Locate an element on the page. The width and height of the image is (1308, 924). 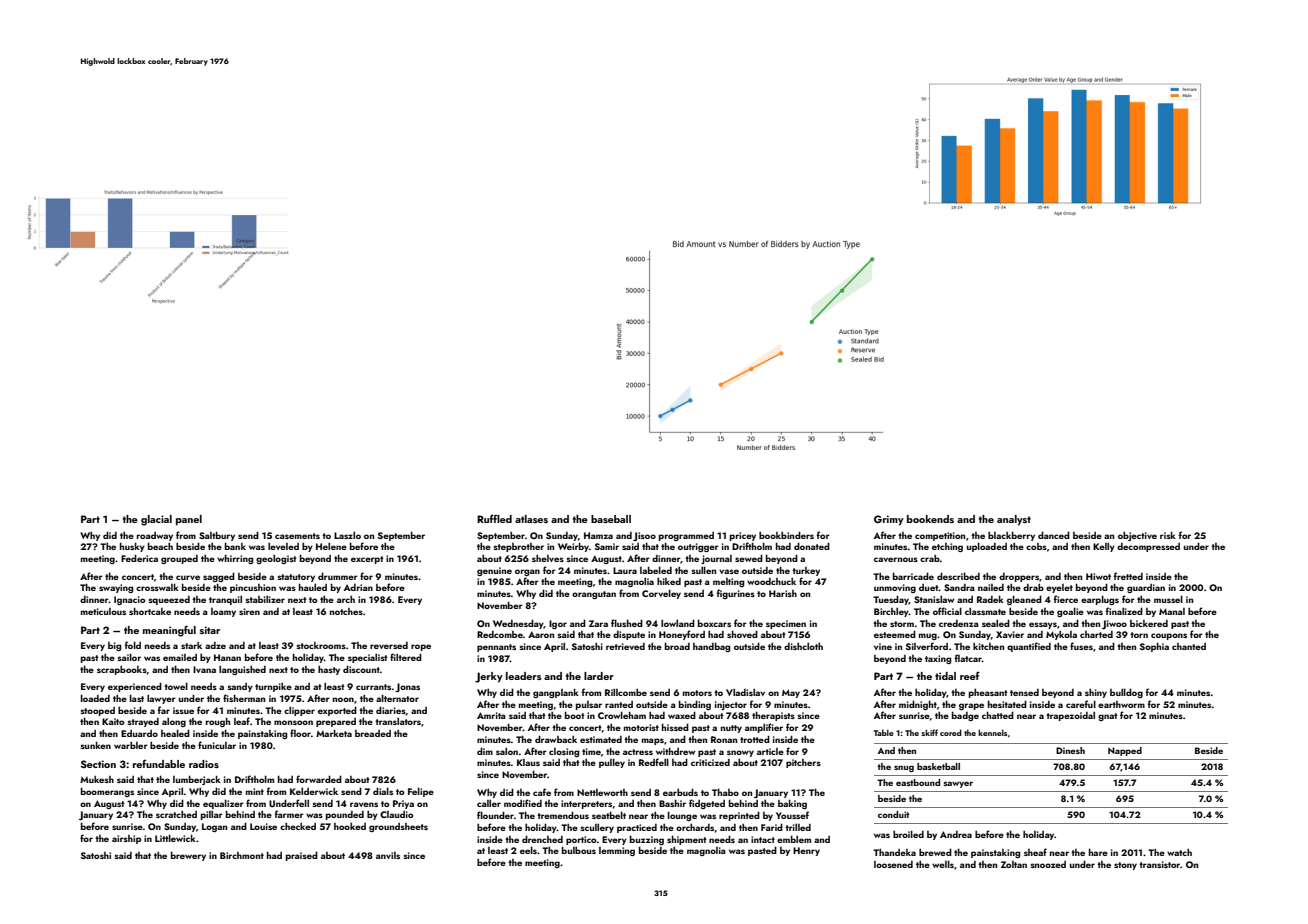
checked is located at coordinates (298, 826).
